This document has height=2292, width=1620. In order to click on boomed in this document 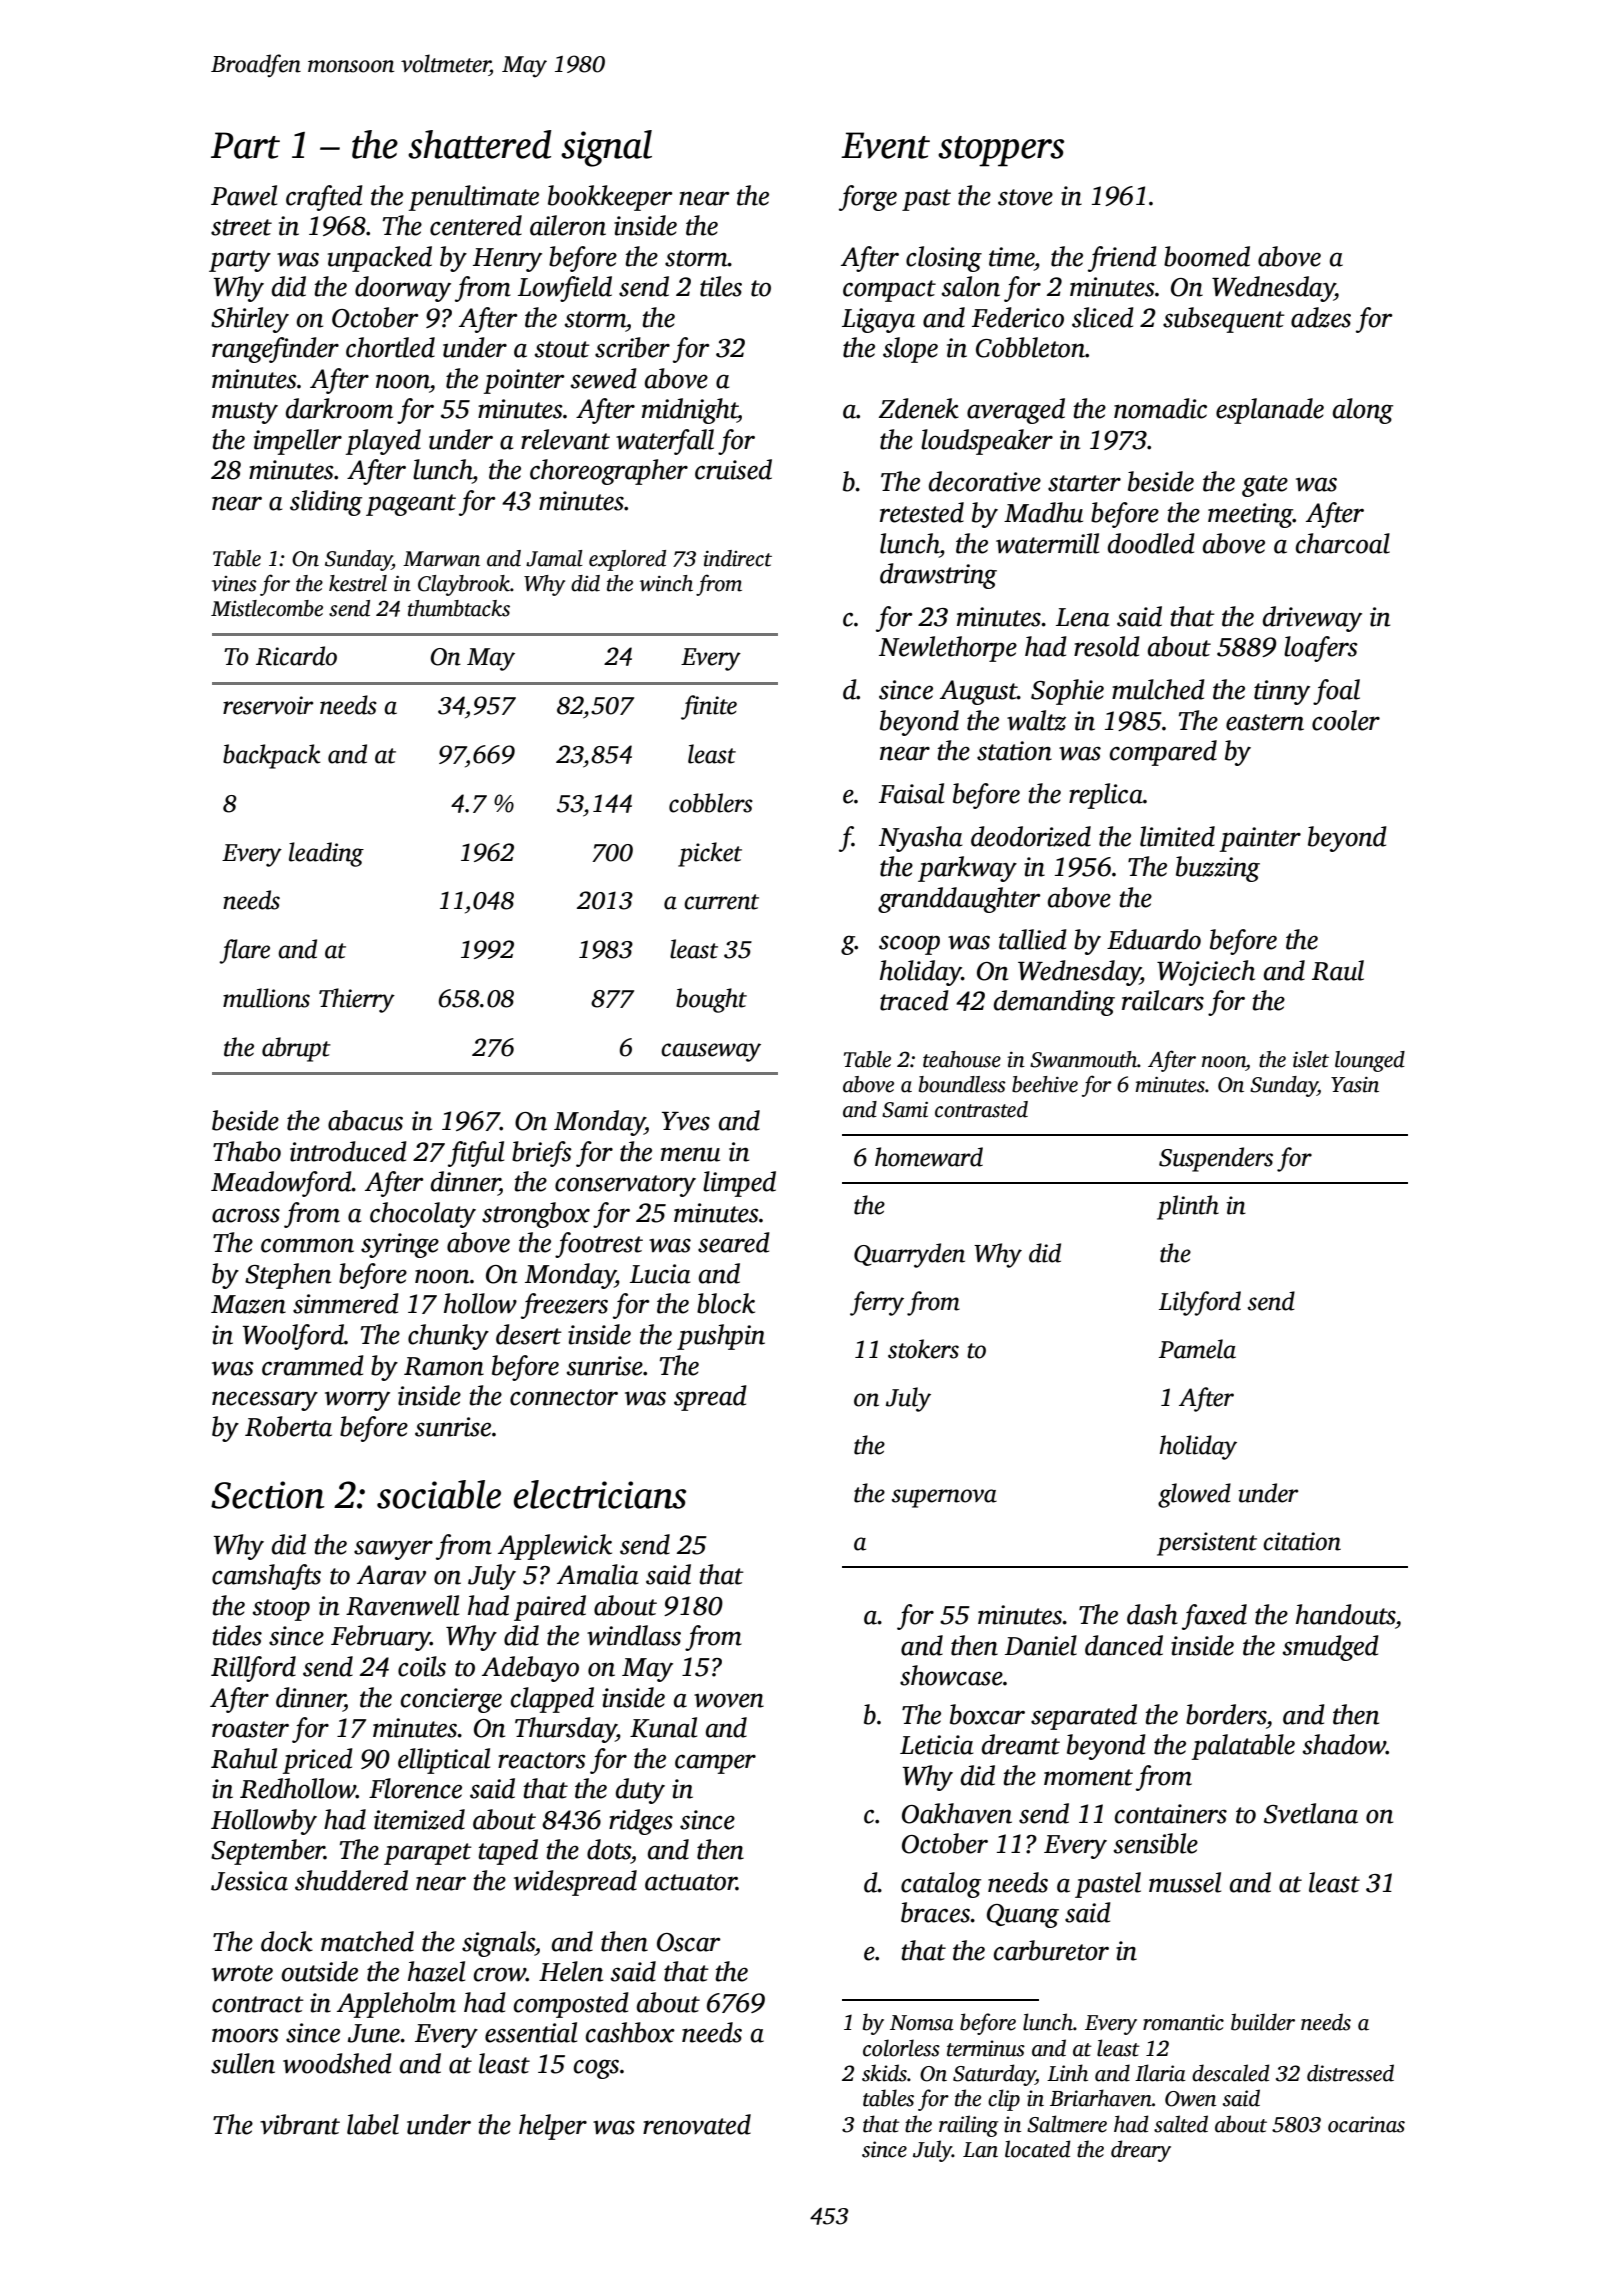, I will do `click(1207, 256)`.
